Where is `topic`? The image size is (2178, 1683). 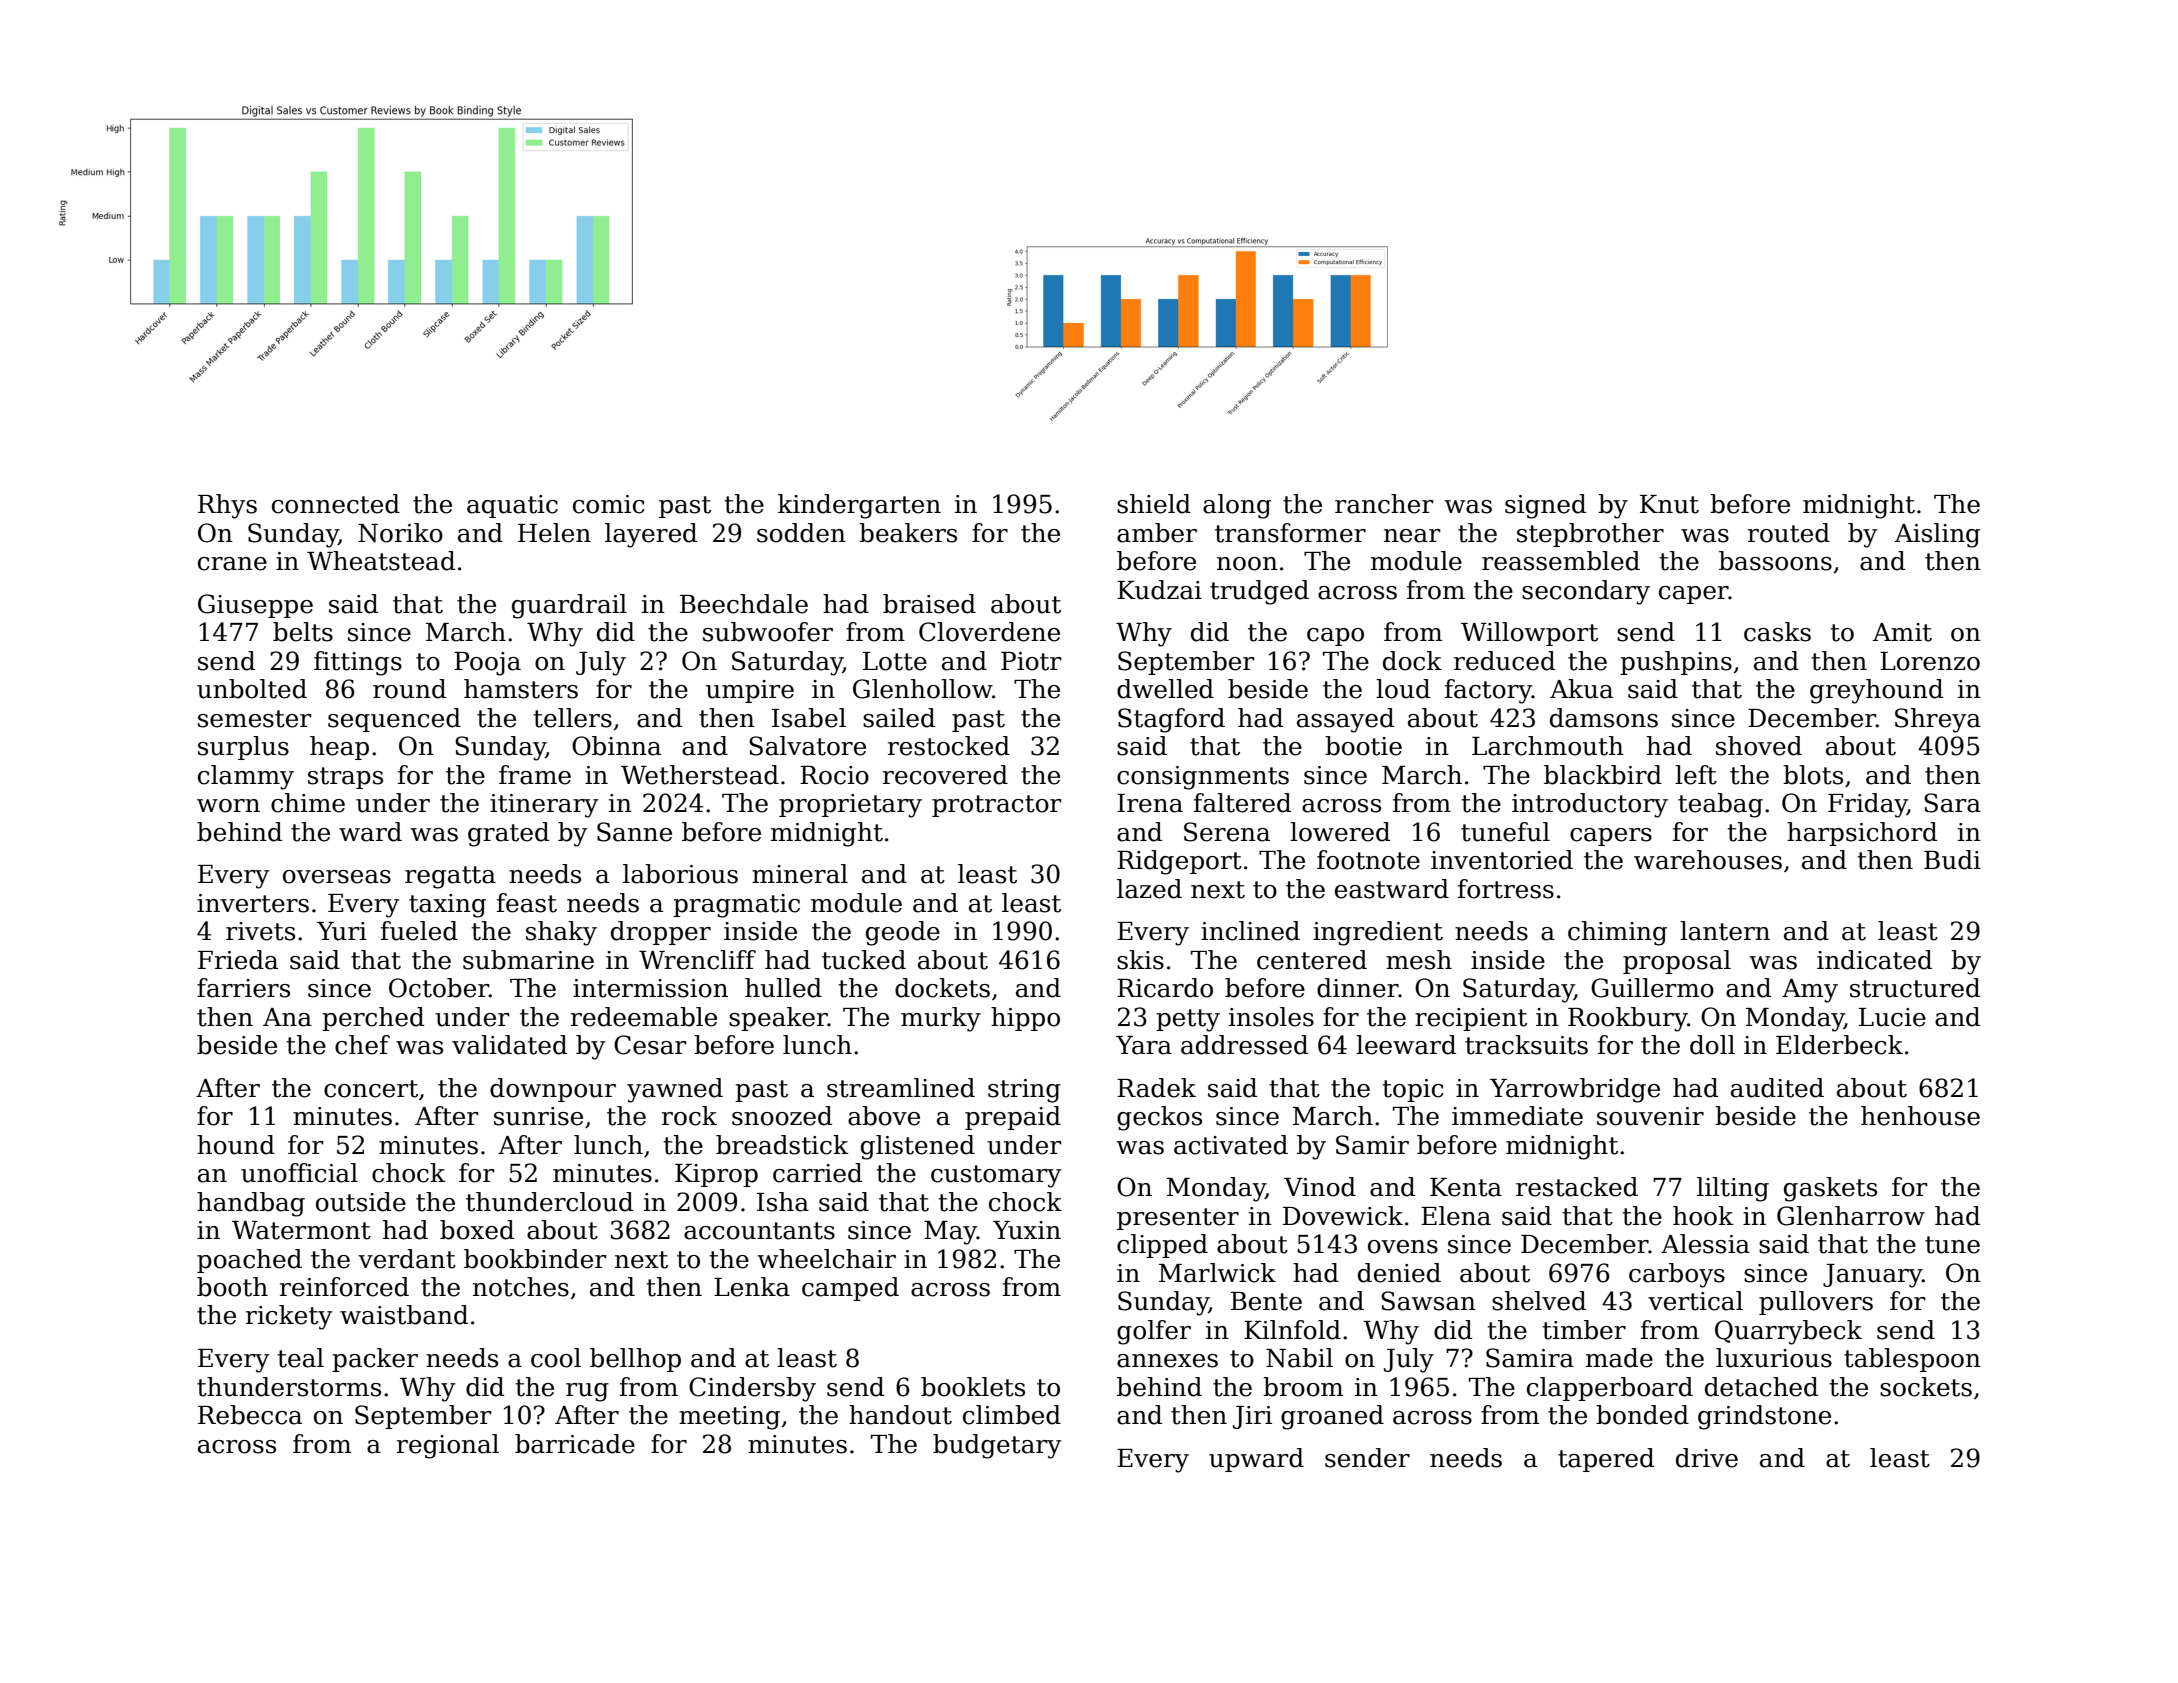 topic is located at coordinates (1413, 1090).
